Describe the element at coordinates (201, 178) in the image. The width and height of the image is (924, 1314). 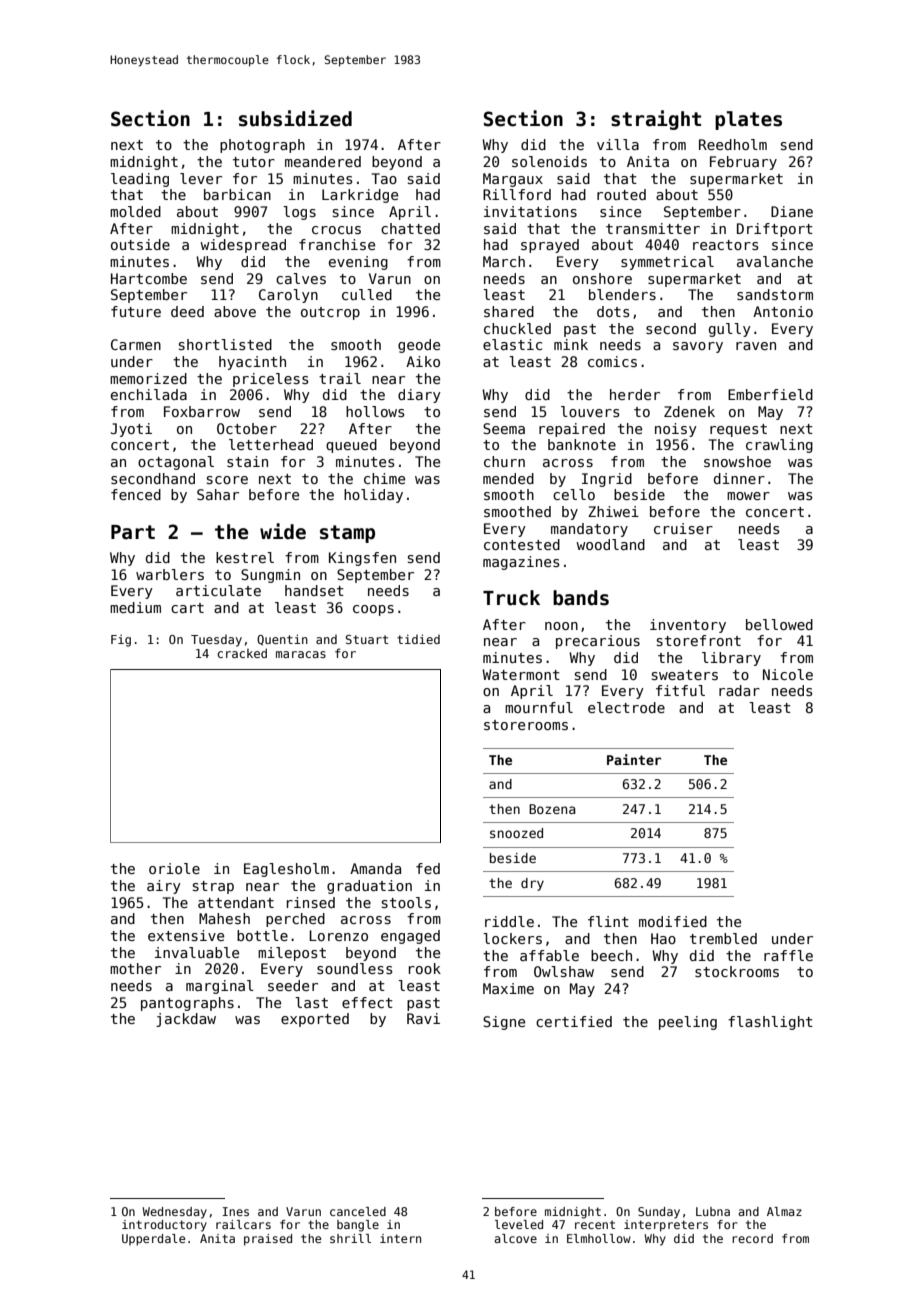
I see `lever` at that location.
